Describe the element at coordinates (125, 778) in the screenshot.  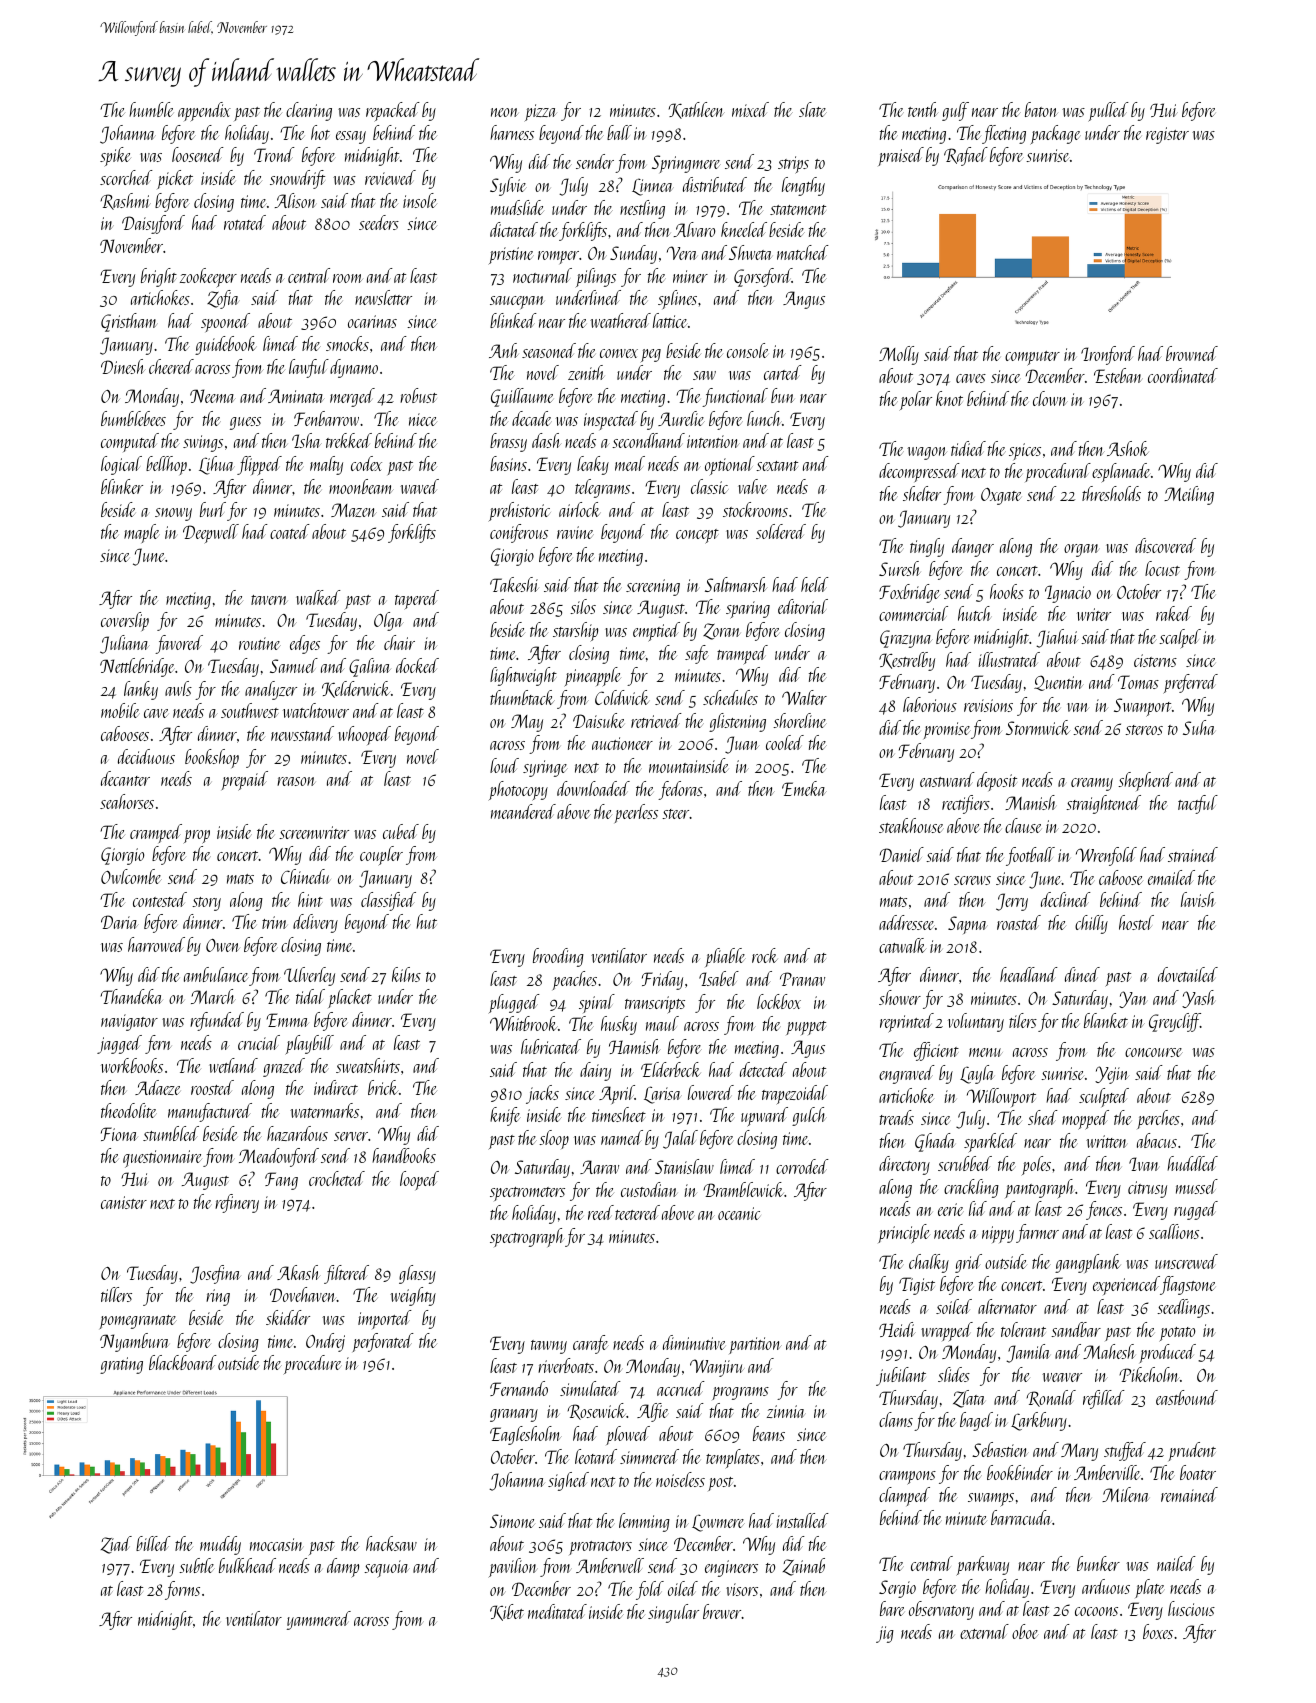
I see `decanter` at that location.
